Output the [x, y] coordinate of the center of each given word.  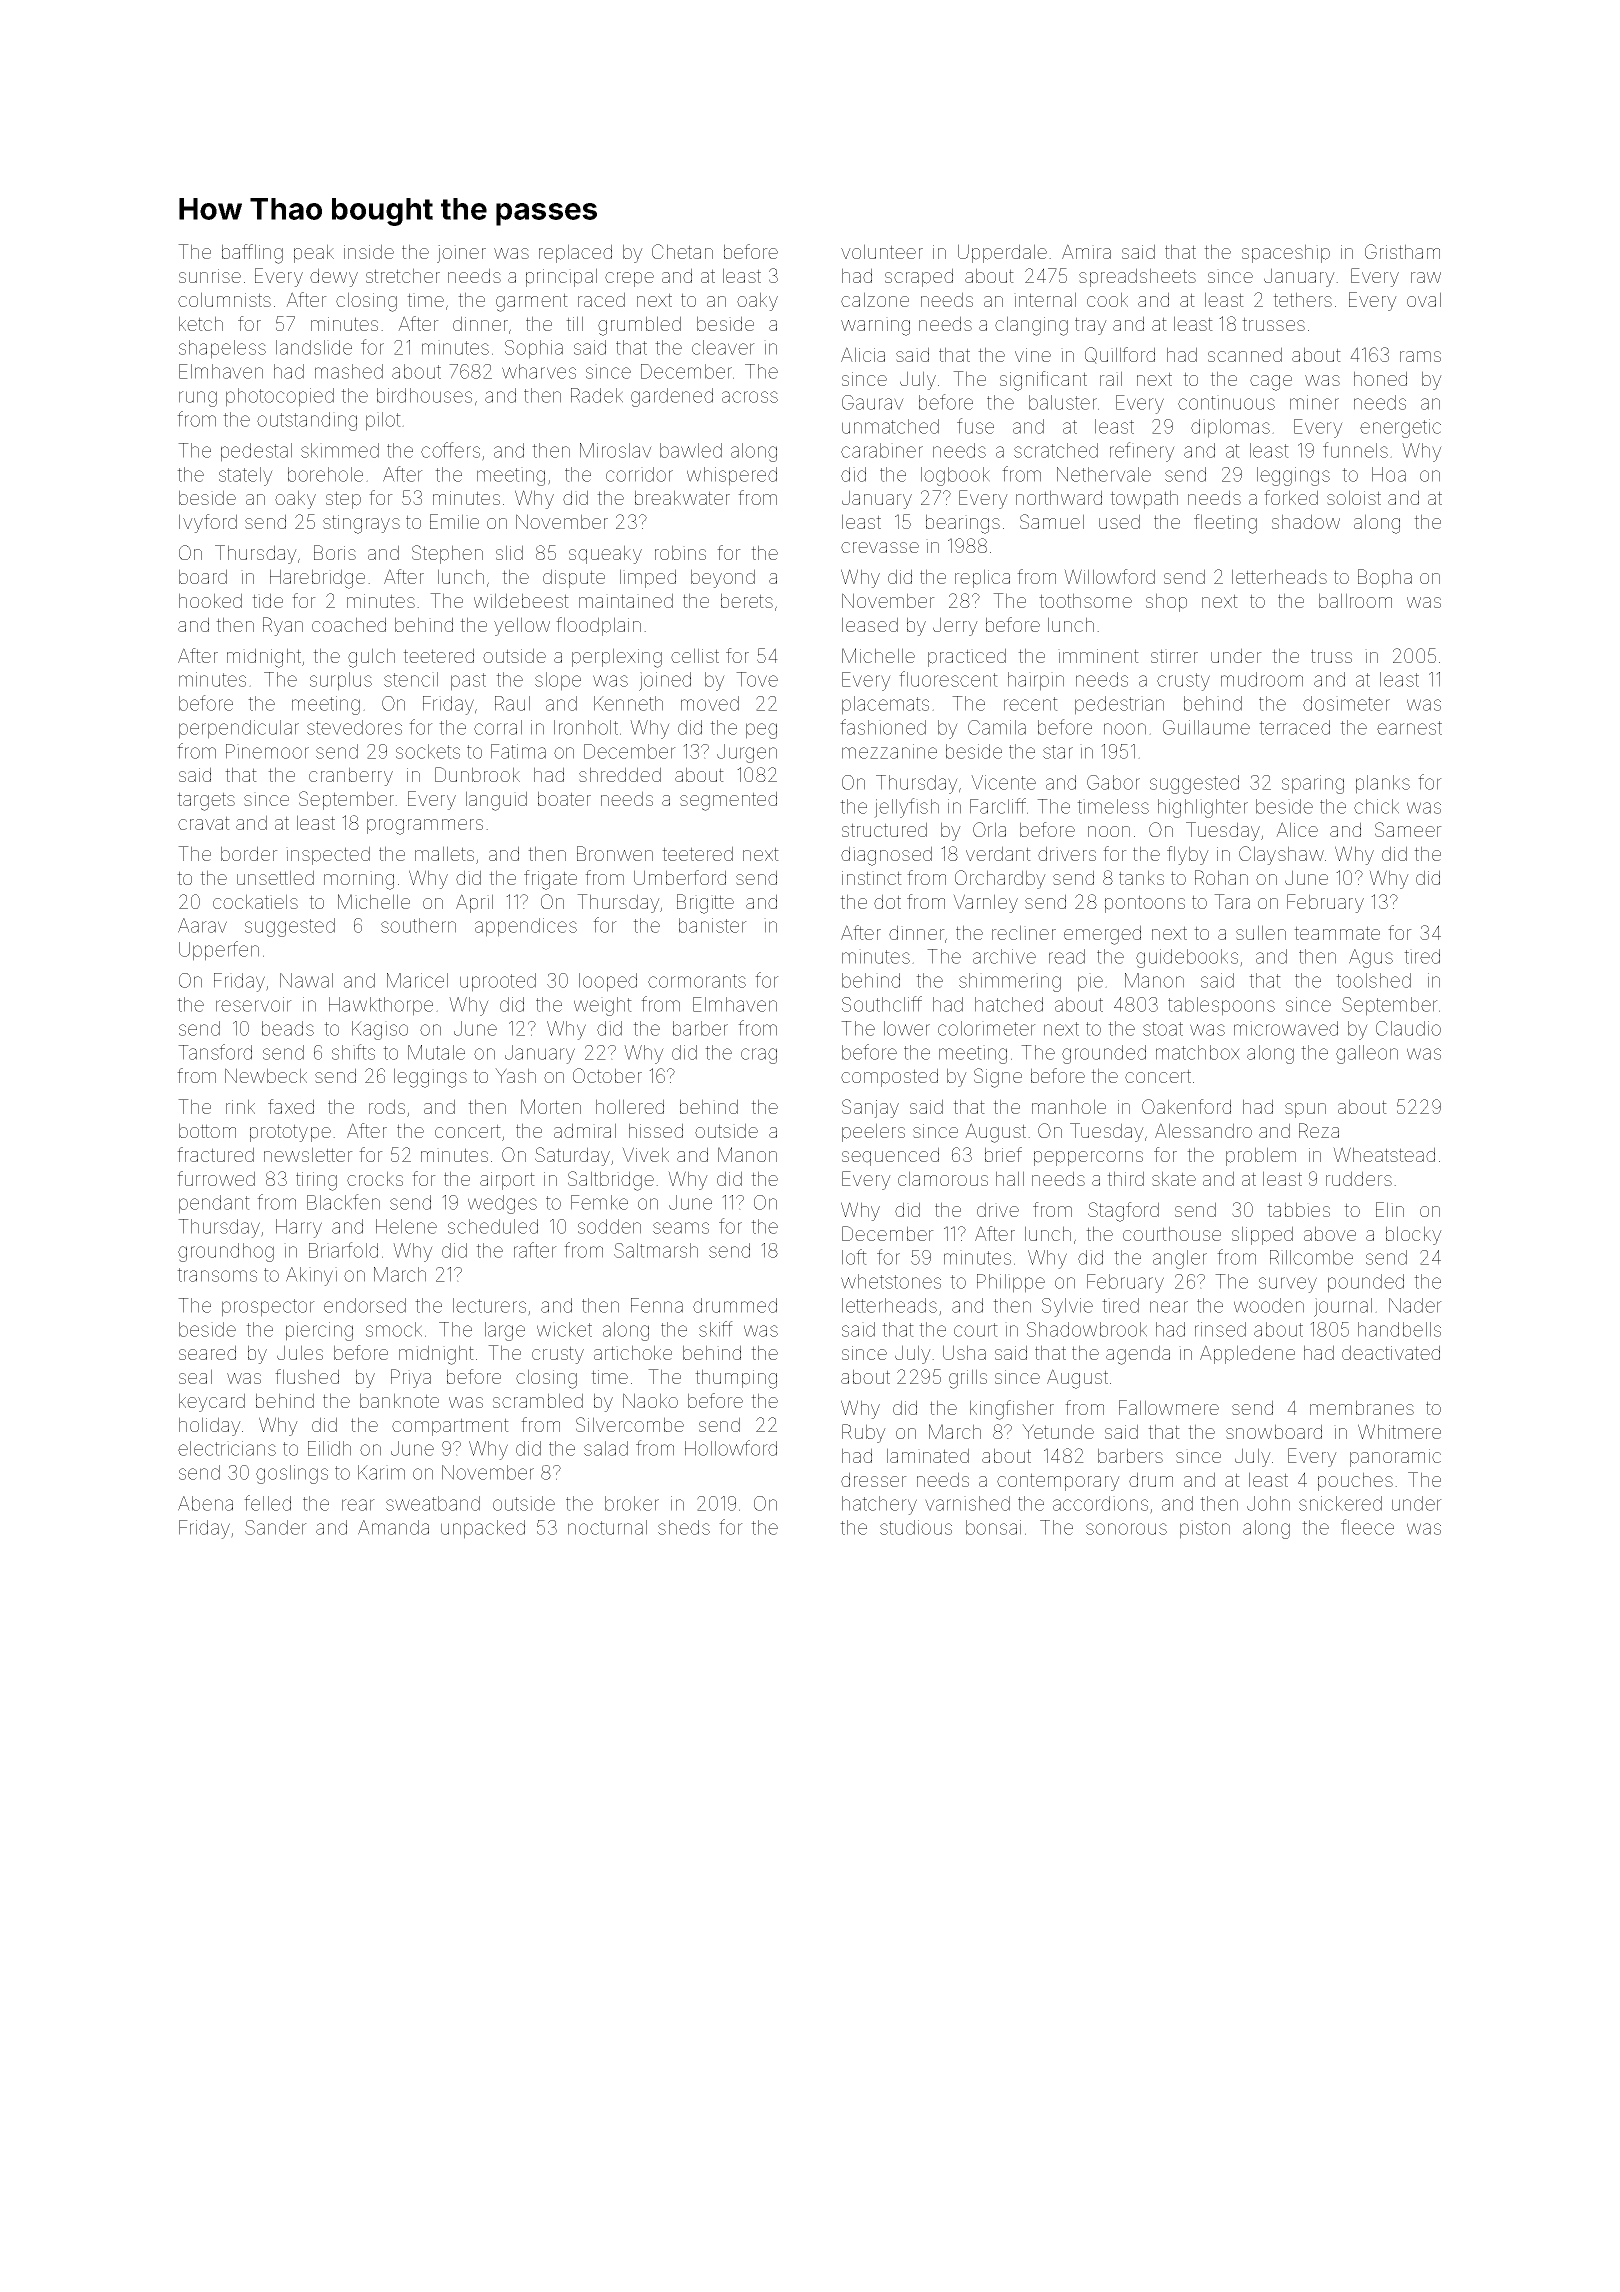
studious [916, 1527]
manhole [1069, 1106]
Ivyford [208, 523]
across [750, 397]
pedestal [256, 452]
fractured [215, 1154]
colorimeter [987, 1028]
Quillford [1120, 355]
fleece [1367, 1527]
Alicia [863, 354]
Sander [276, 1527]
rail [1111, 378]
